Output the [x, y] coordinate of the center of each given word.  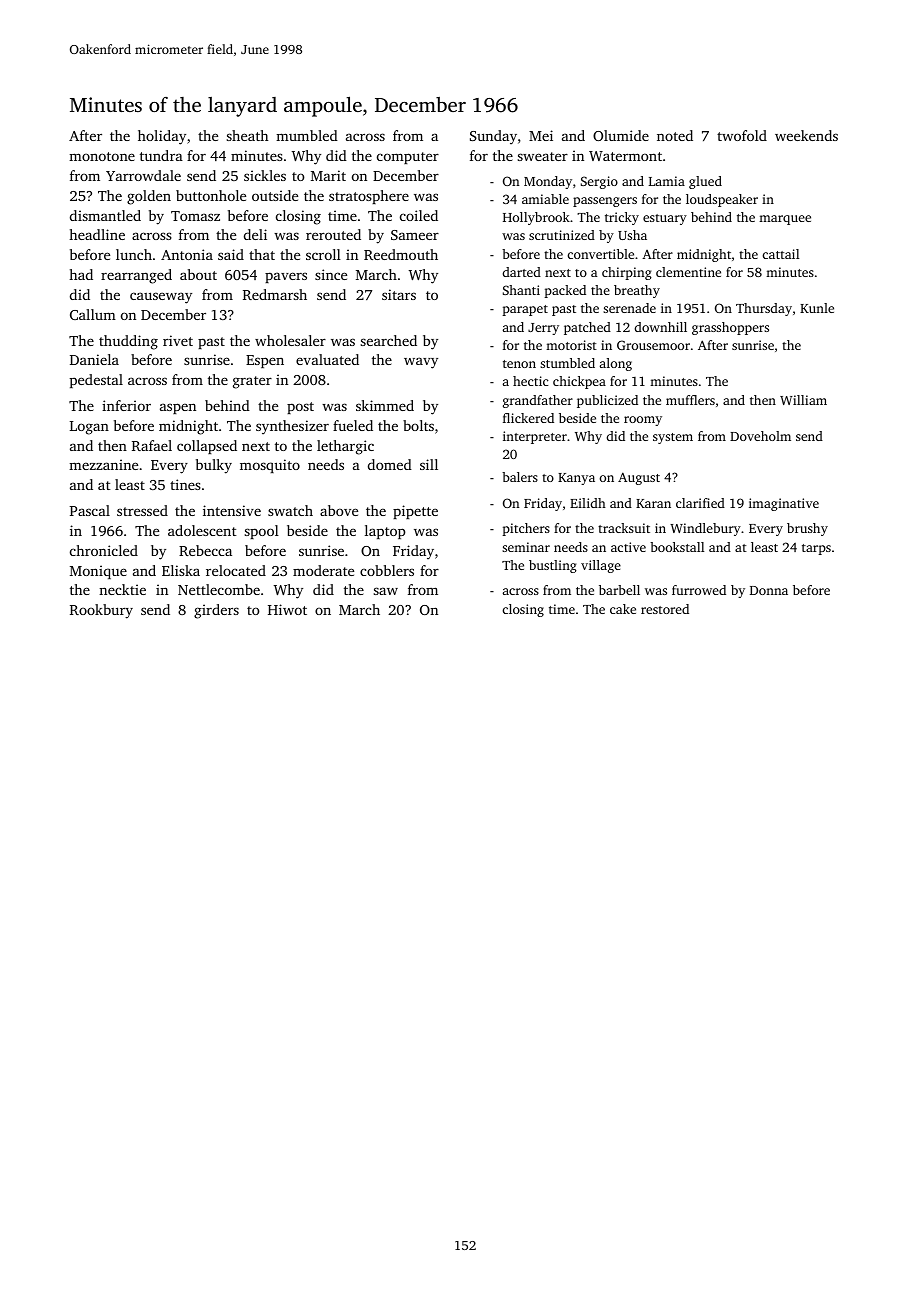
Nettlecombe [219, 589]
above [339, 510]
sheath [247, 135]
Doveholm [760, 436]
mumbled [307, 135]
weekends [806, 135]
